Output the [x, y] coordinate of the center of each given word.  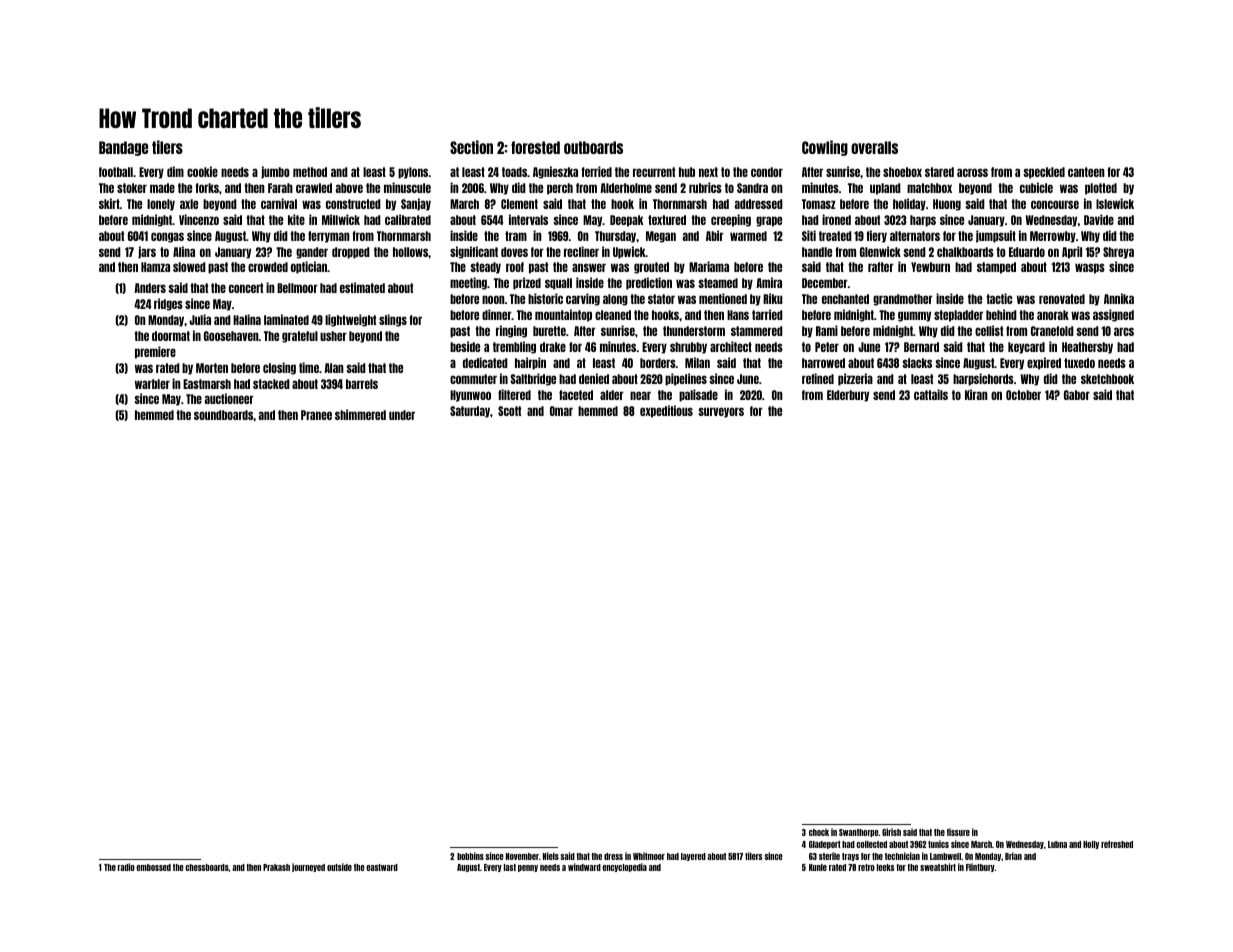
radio [126, 867]
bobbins [470, 856]
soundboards [223, 415]
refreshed [1117, 844]
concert [246, 288]
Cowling [825, 148]
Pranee [316, 415]
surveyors [721, 412]
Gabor [1077, 395]
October [1023, 395]
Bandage [123, 148]
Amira [769, 282]
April [1072, 252]
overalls [874, 147]
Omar [561, 411]
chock [819, 832]
